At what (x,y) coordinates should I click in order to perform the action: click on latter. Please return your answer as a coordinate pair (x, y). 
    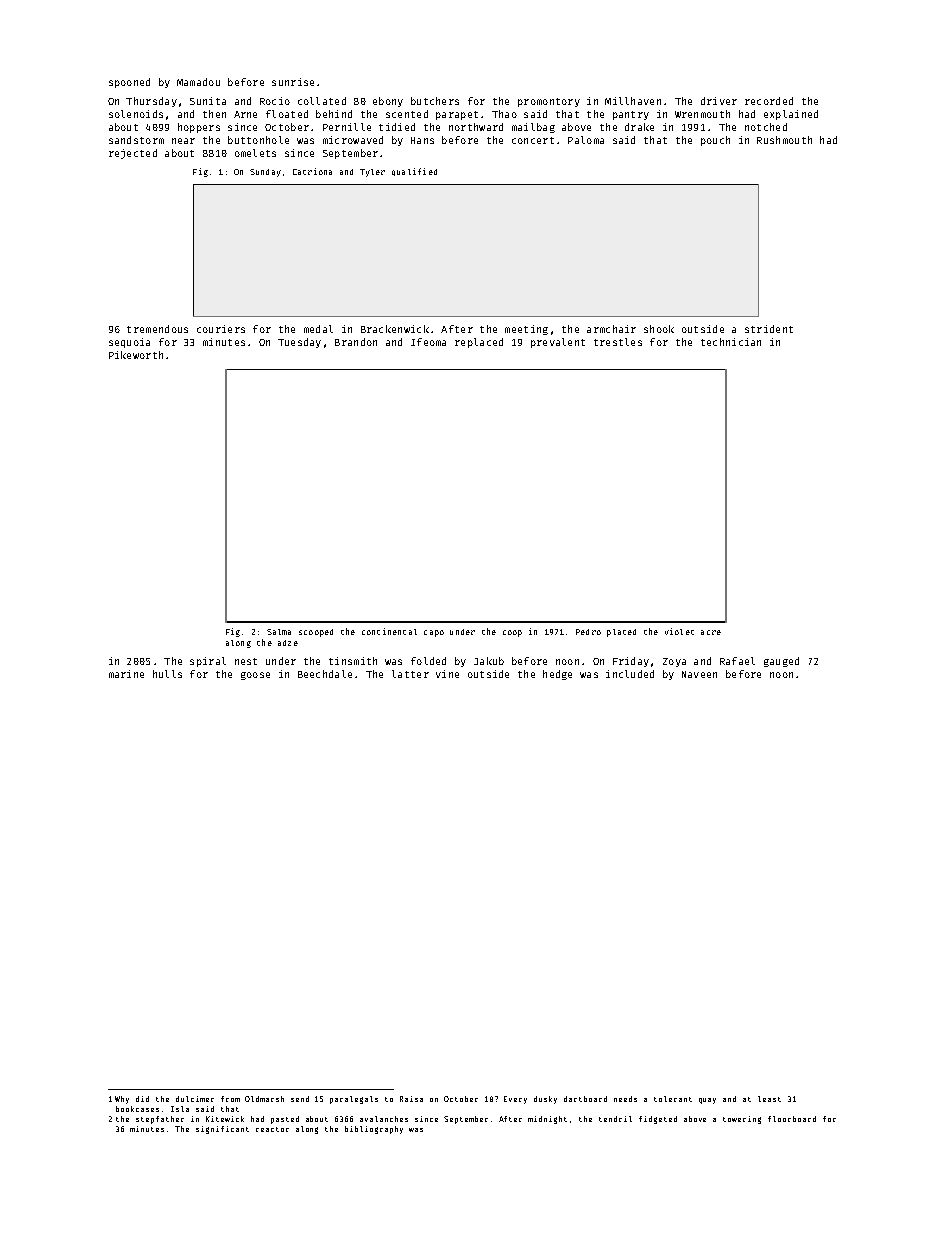
    Looking at the image, I should click on (410, 674).
